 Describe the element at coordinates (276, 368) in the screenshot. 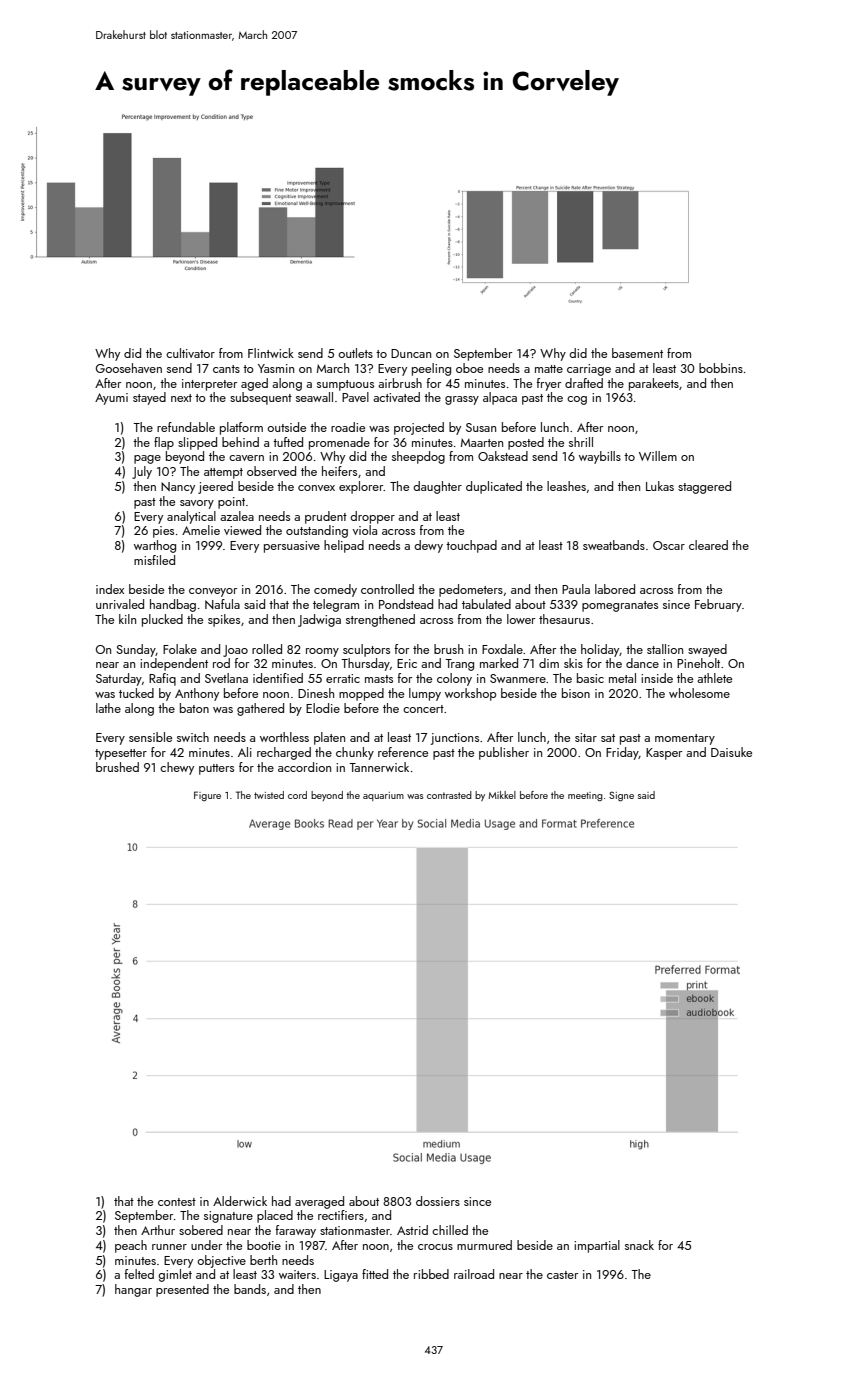

I see `Yasmin` at that location.
